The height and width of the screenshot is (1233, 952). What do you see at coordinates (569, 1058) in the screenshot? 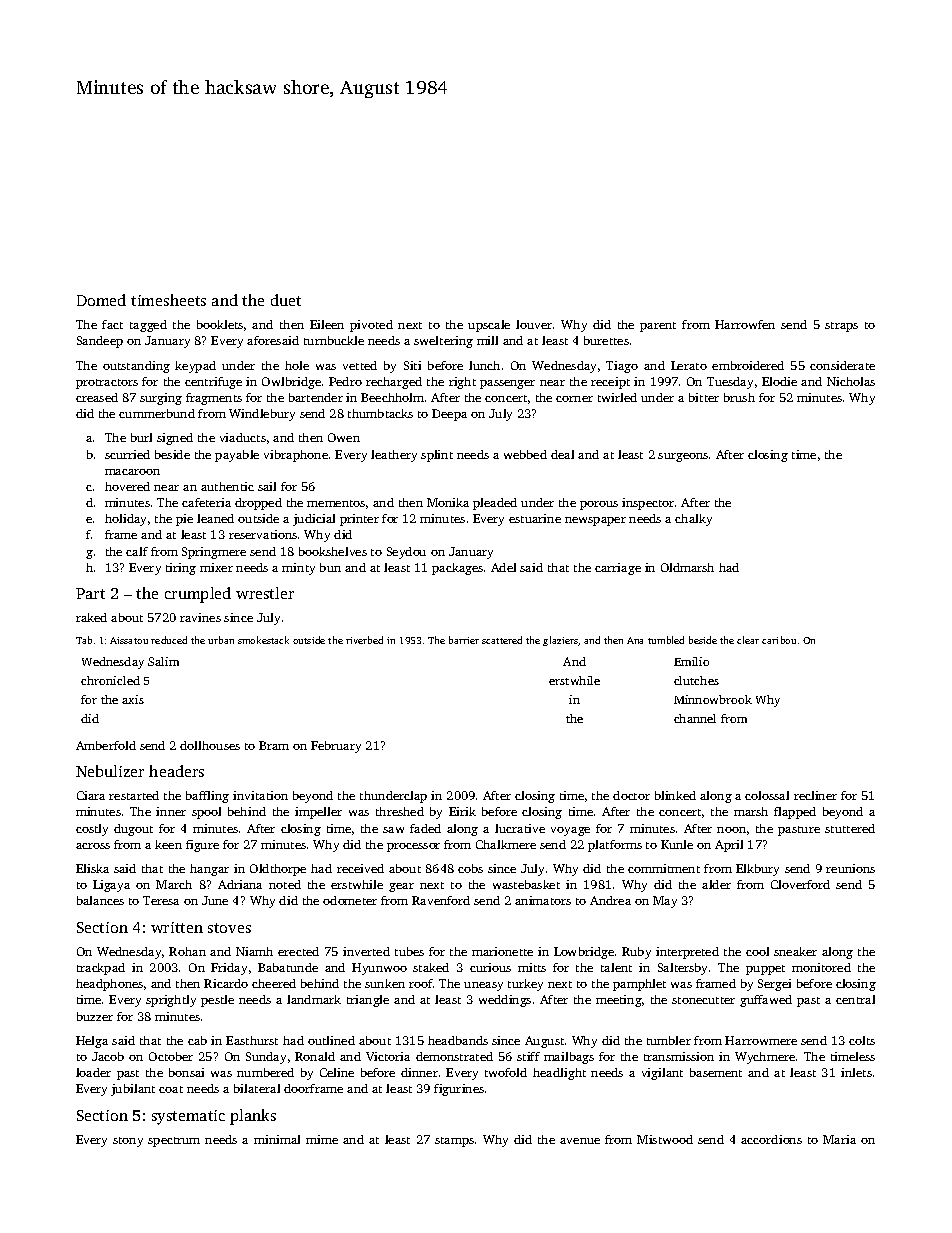
I see `mailbags` at bounding box center [569, 1058].
